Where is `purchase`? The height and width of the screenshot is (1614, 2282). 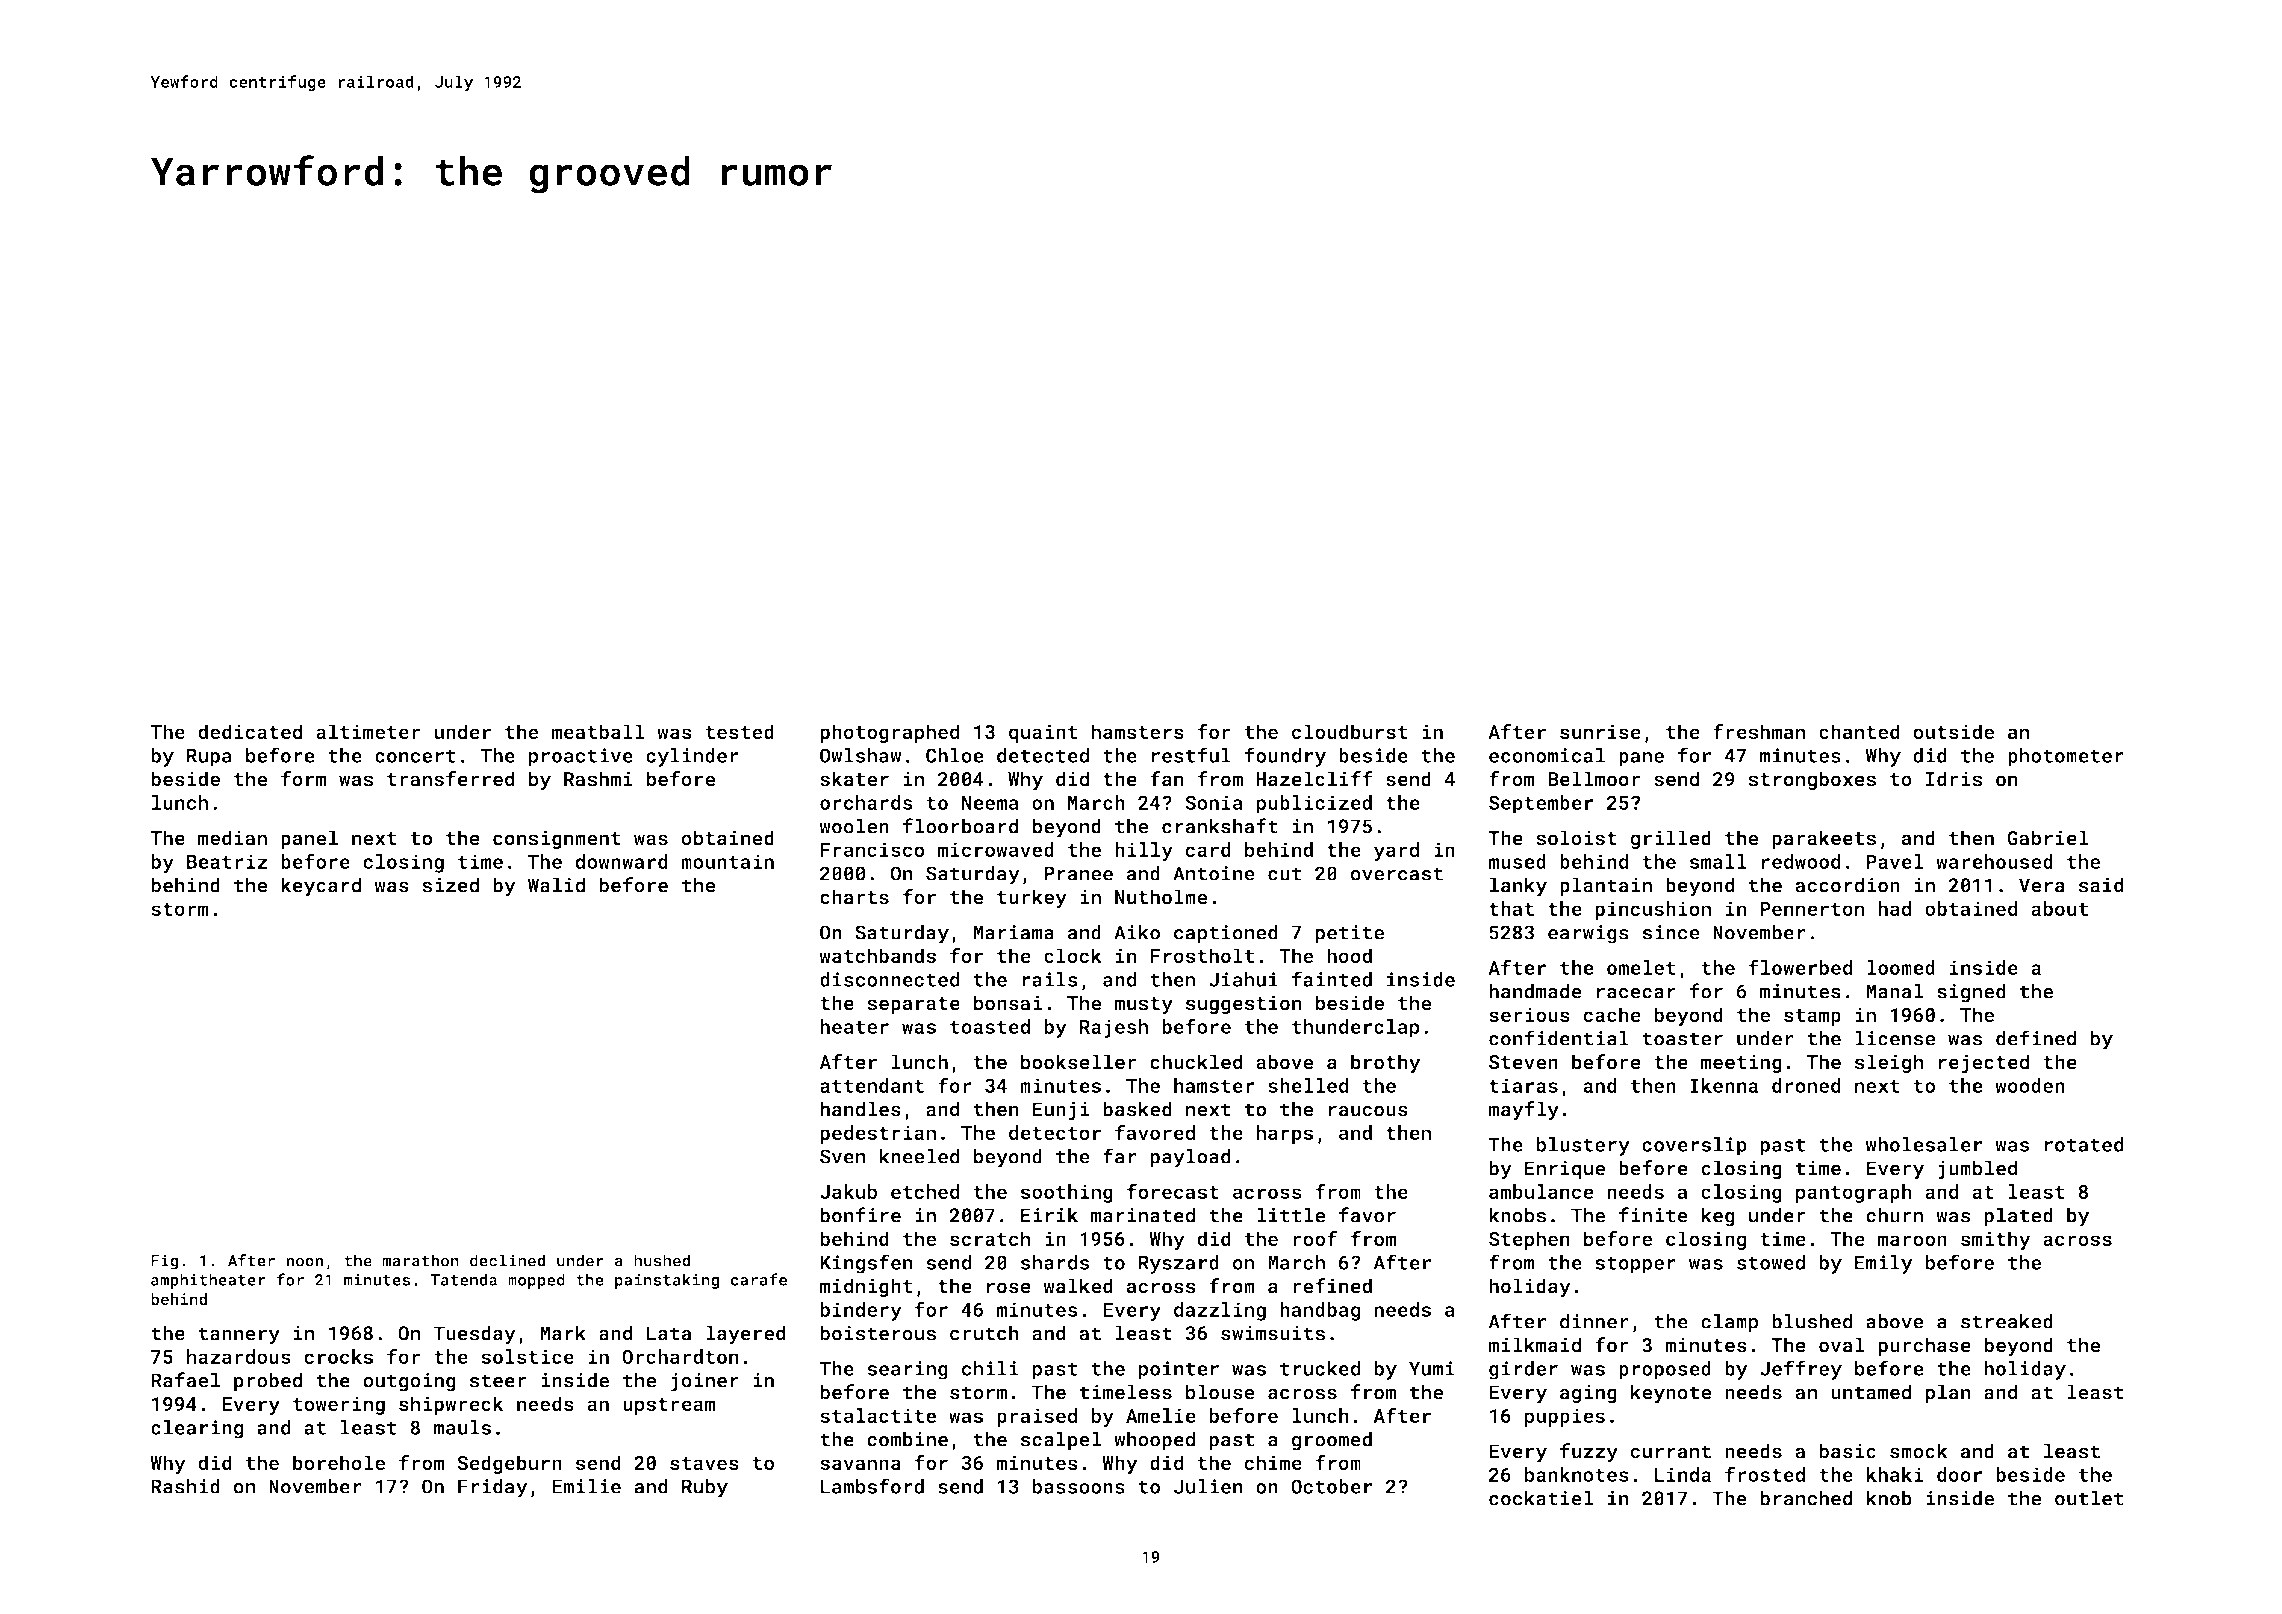 purchase is located at coordinates (1924, 1346).
